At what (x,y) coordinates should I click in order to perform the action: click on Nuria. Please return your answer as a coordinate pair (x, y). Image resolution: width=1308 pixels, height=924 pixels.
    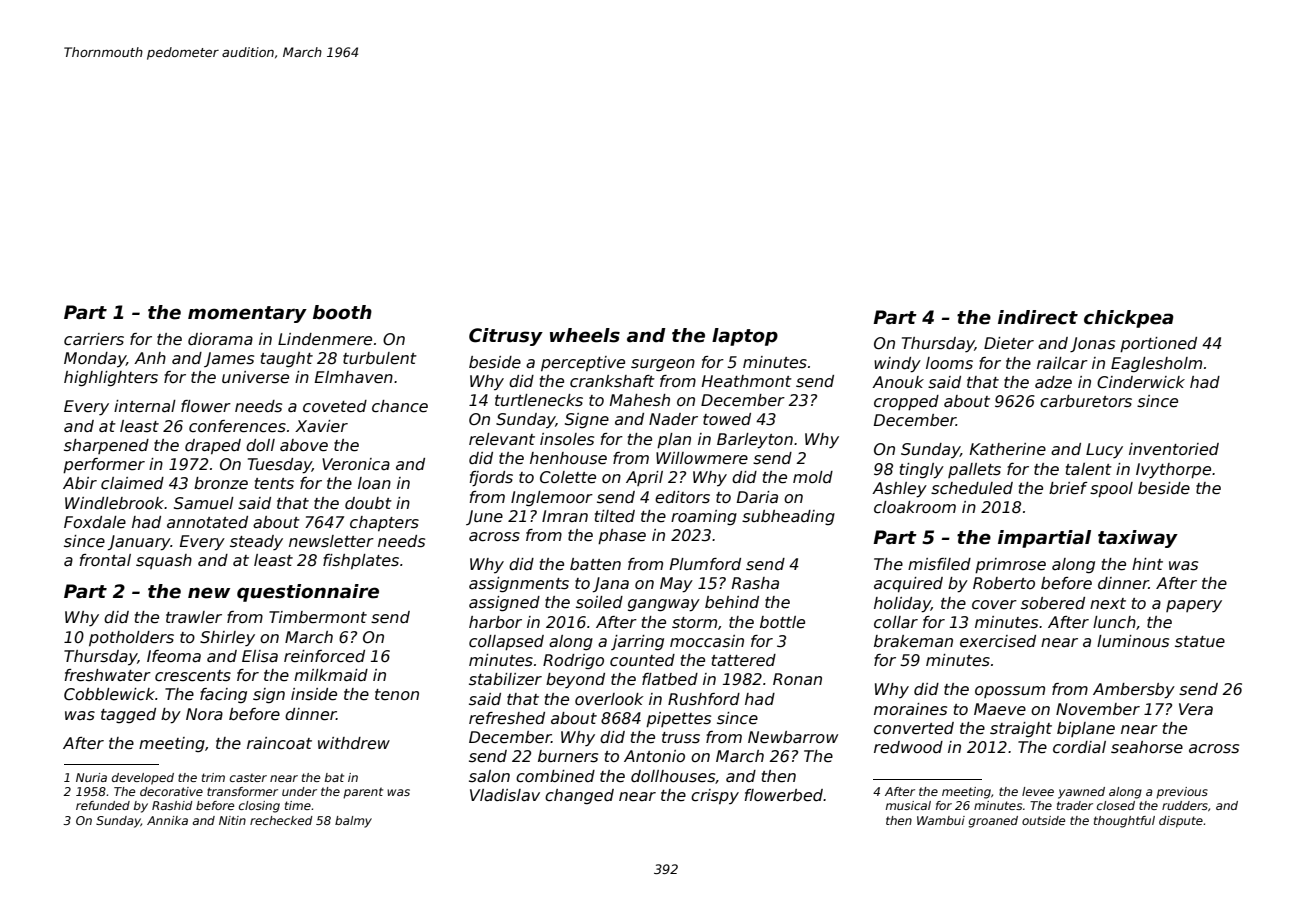
    Looking at the image, I should click on (91, 777).
